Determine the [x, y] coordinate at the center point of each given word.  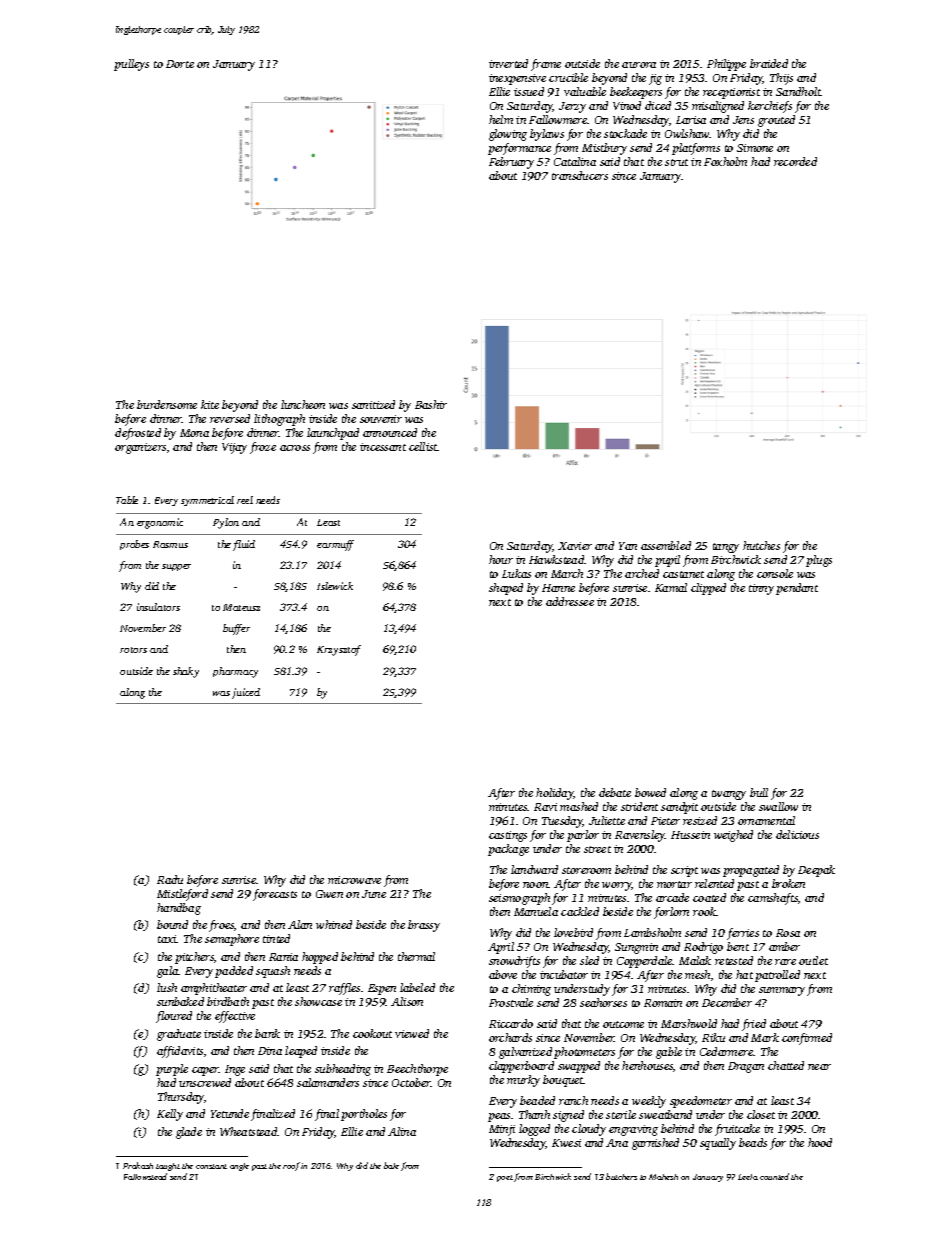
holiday [555, 794]
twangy [729, 795]
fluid [244, 545]
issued [529, 91]
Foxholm [725, 161]
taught [168, 1167]
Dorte [180, 64]
